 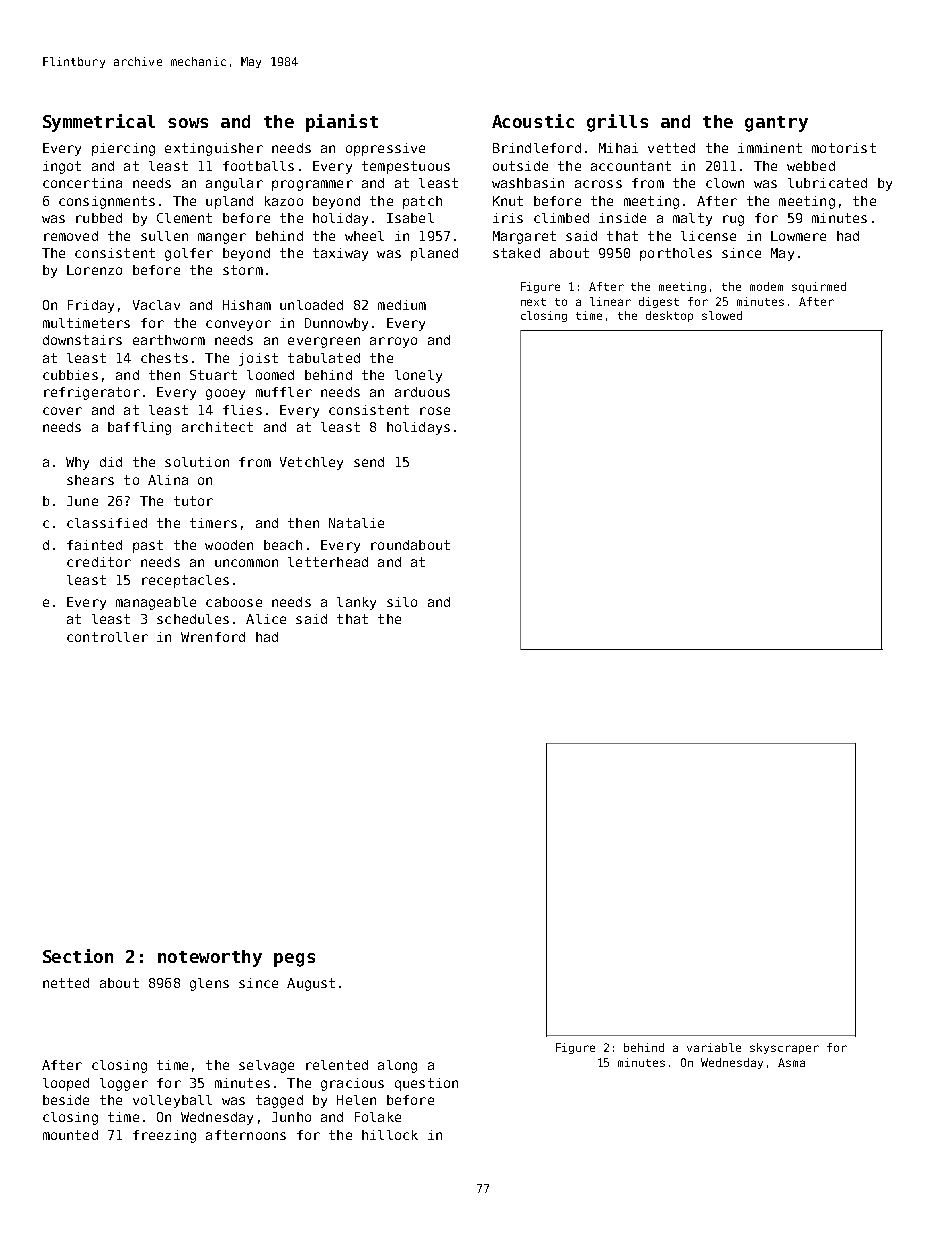 I want to click on logger, so click(x=124, y=1084).
